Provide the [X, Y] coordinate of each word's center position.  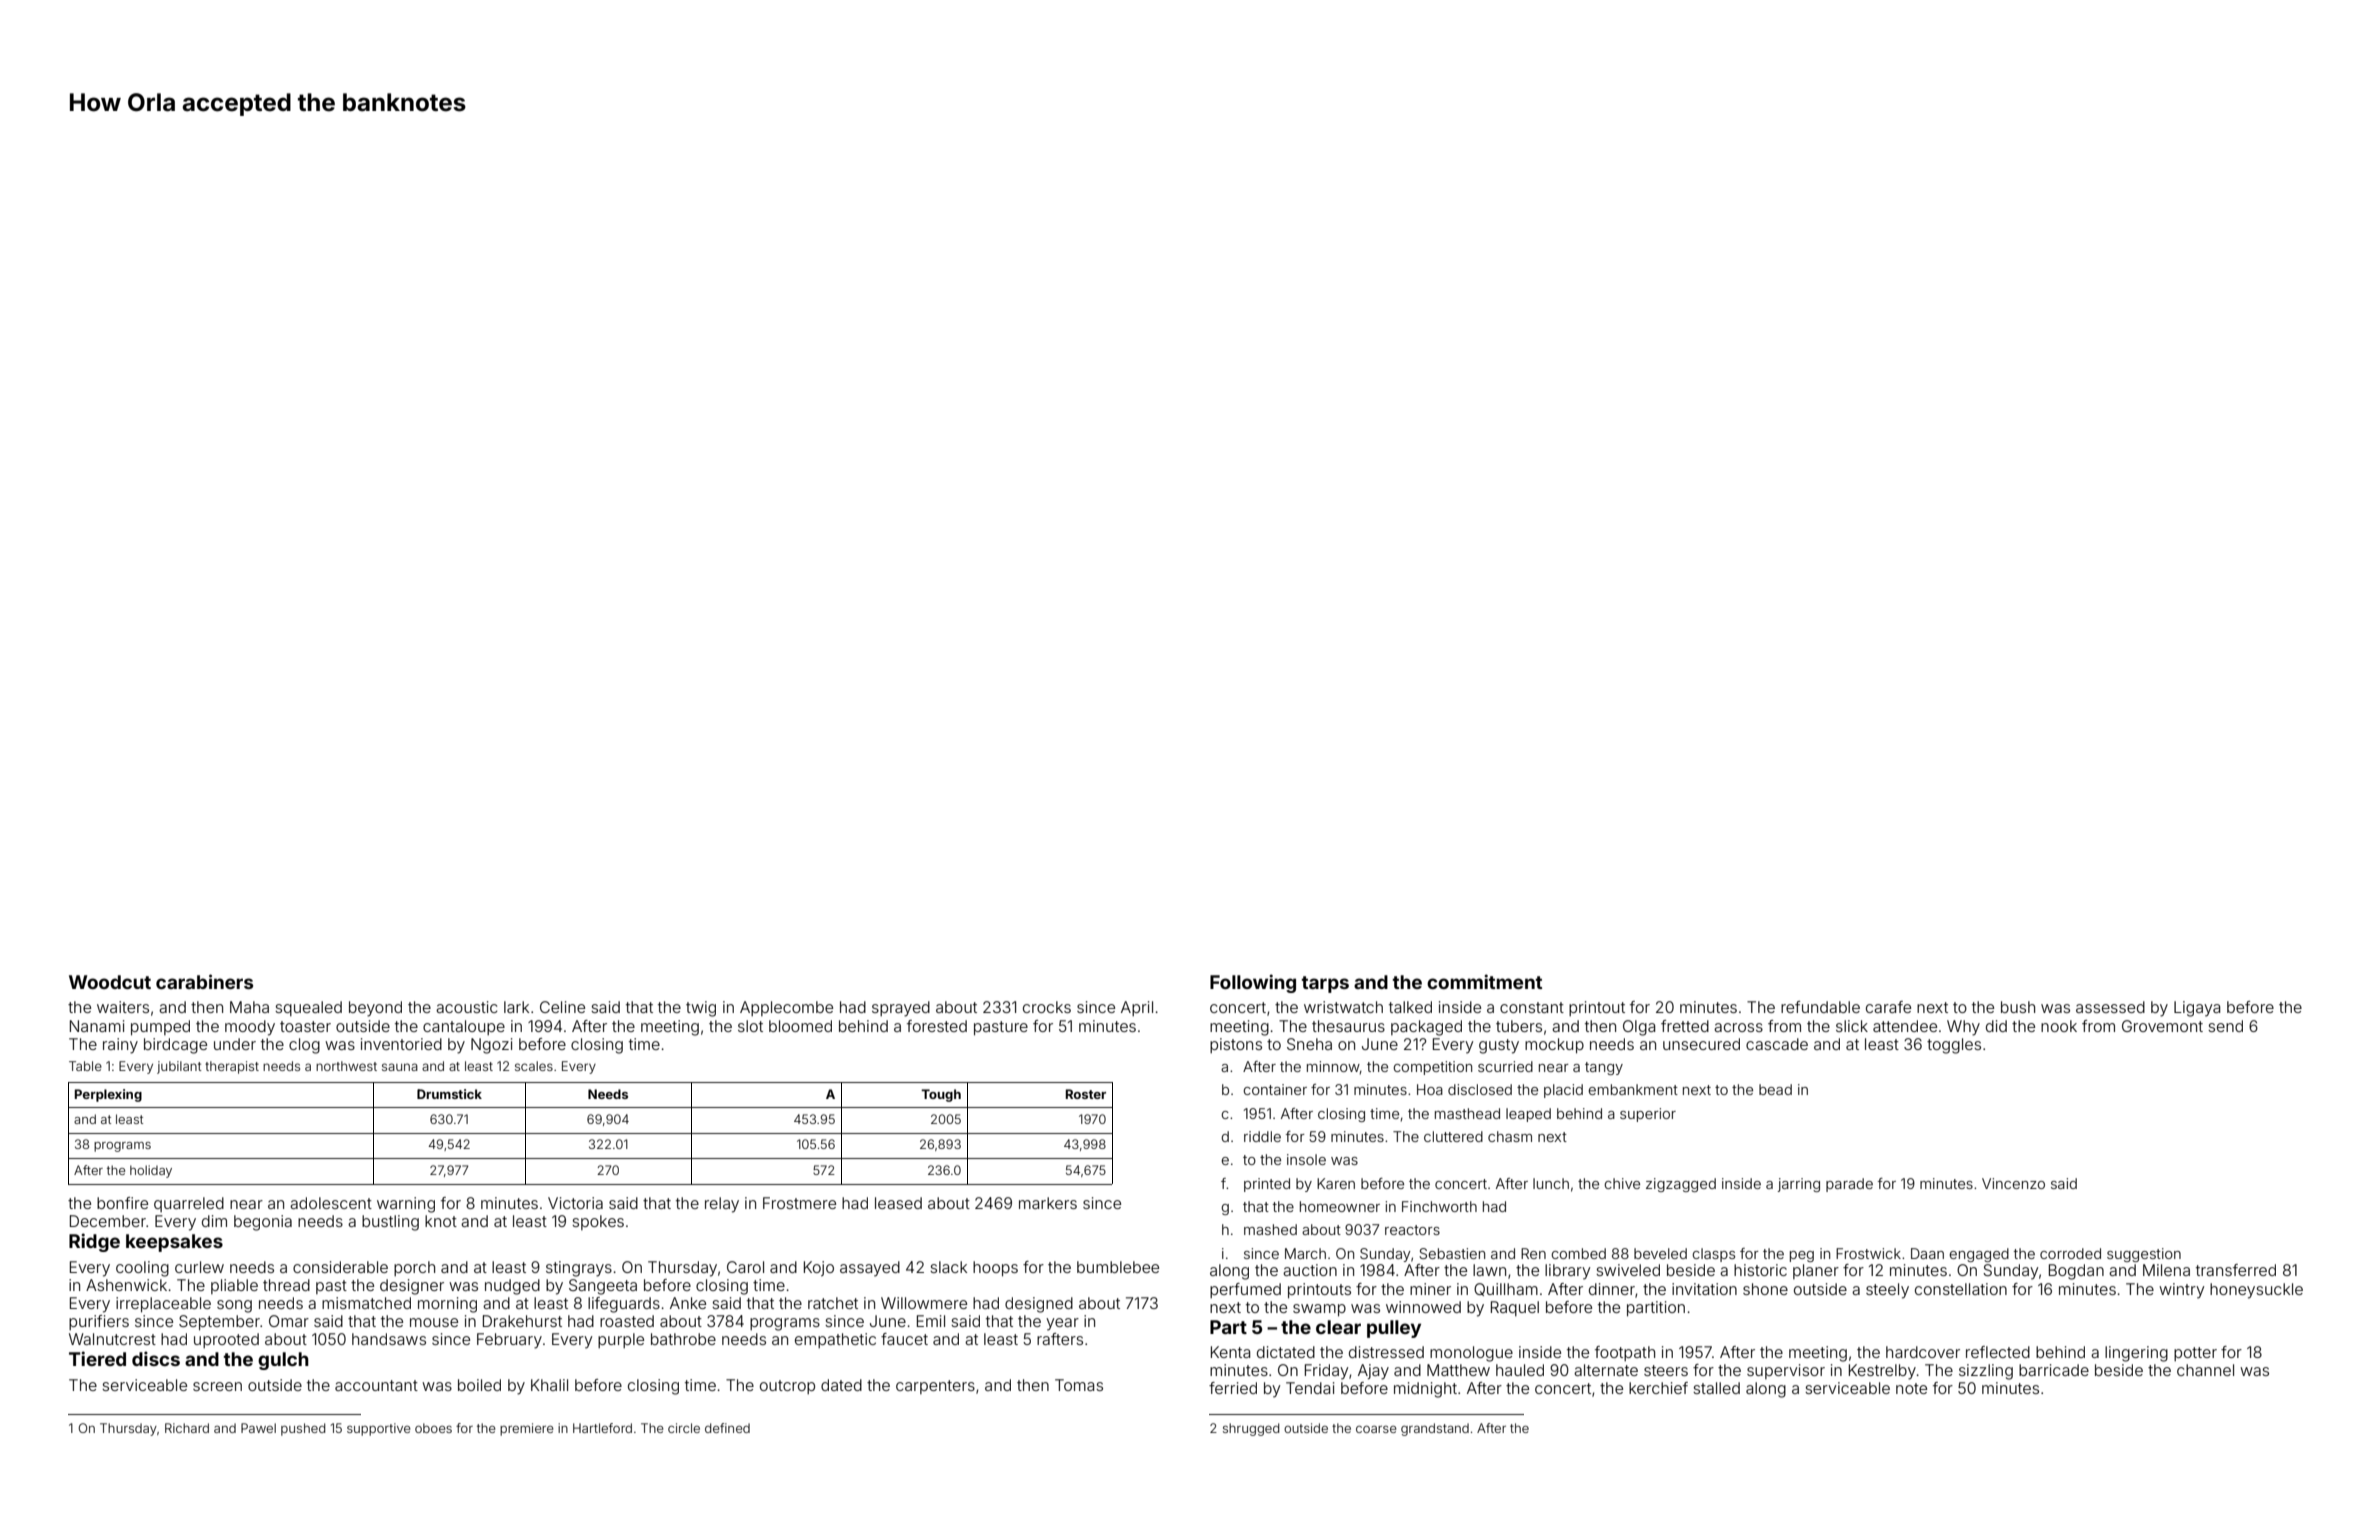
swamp [1319, 1310]
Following [1253, 983]
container [1275, 1089]
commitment [1484, 981]
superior [1648, 1115]
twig [701, 1009]
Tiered [97, 1358]
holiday [151, 1171]
